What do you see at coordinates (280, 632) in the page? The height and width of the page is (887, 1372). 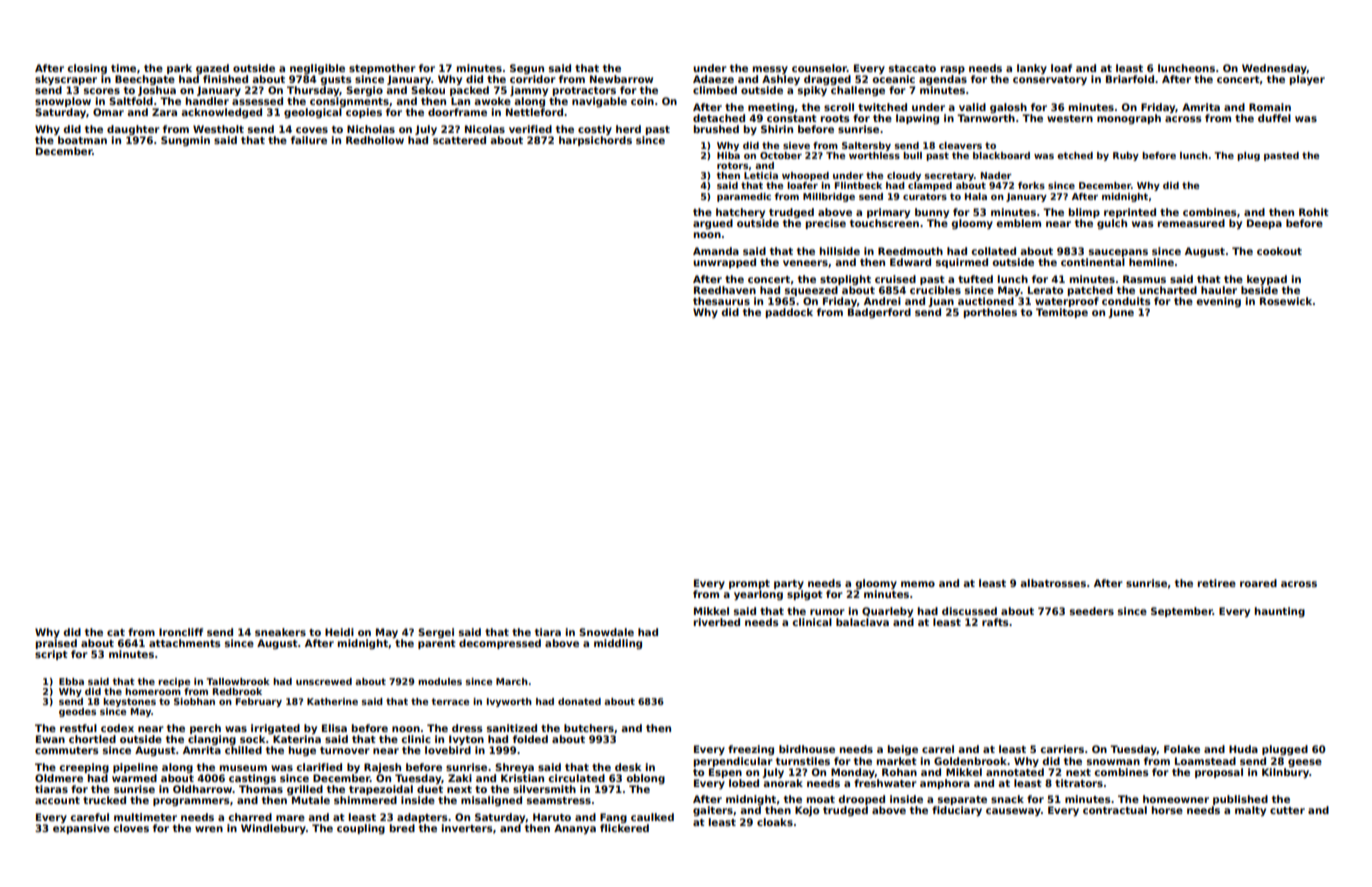 I see `sneakers` at bounding box center [280, 632].
